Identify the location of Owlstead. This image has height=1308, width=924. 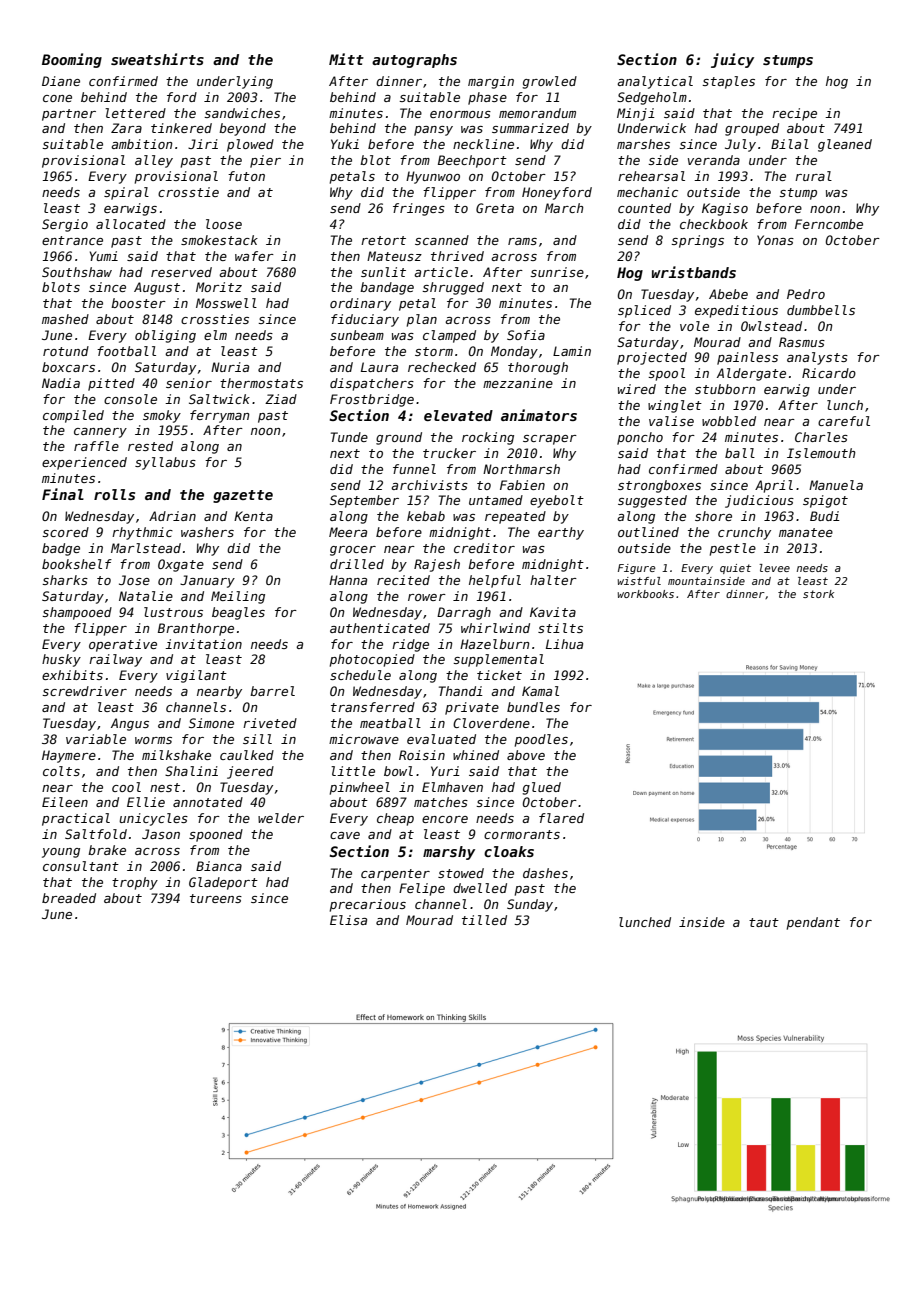
(771, 326).
